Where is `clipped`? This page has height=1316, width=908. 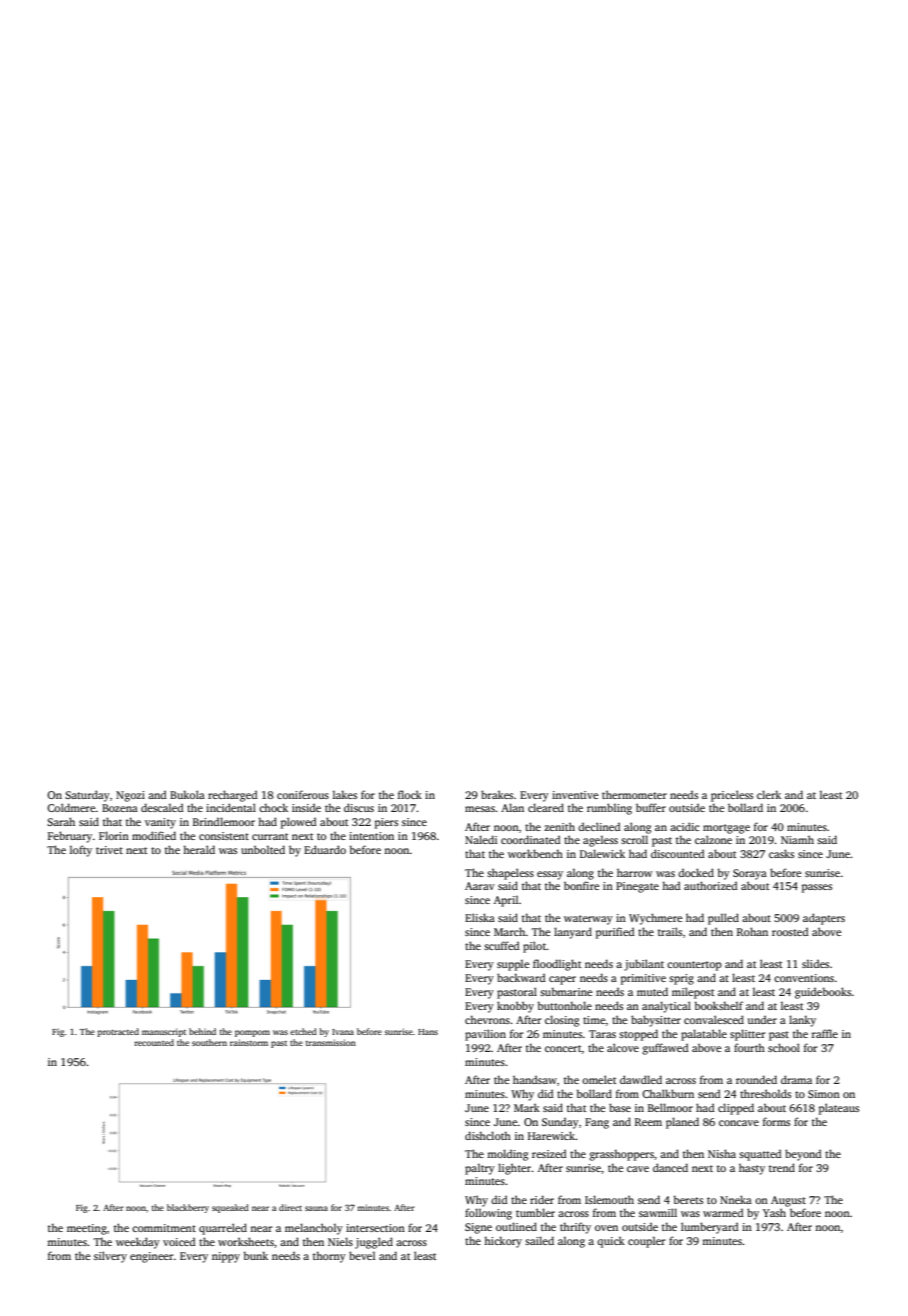
clipped is located at coordinates (736, 1109).
